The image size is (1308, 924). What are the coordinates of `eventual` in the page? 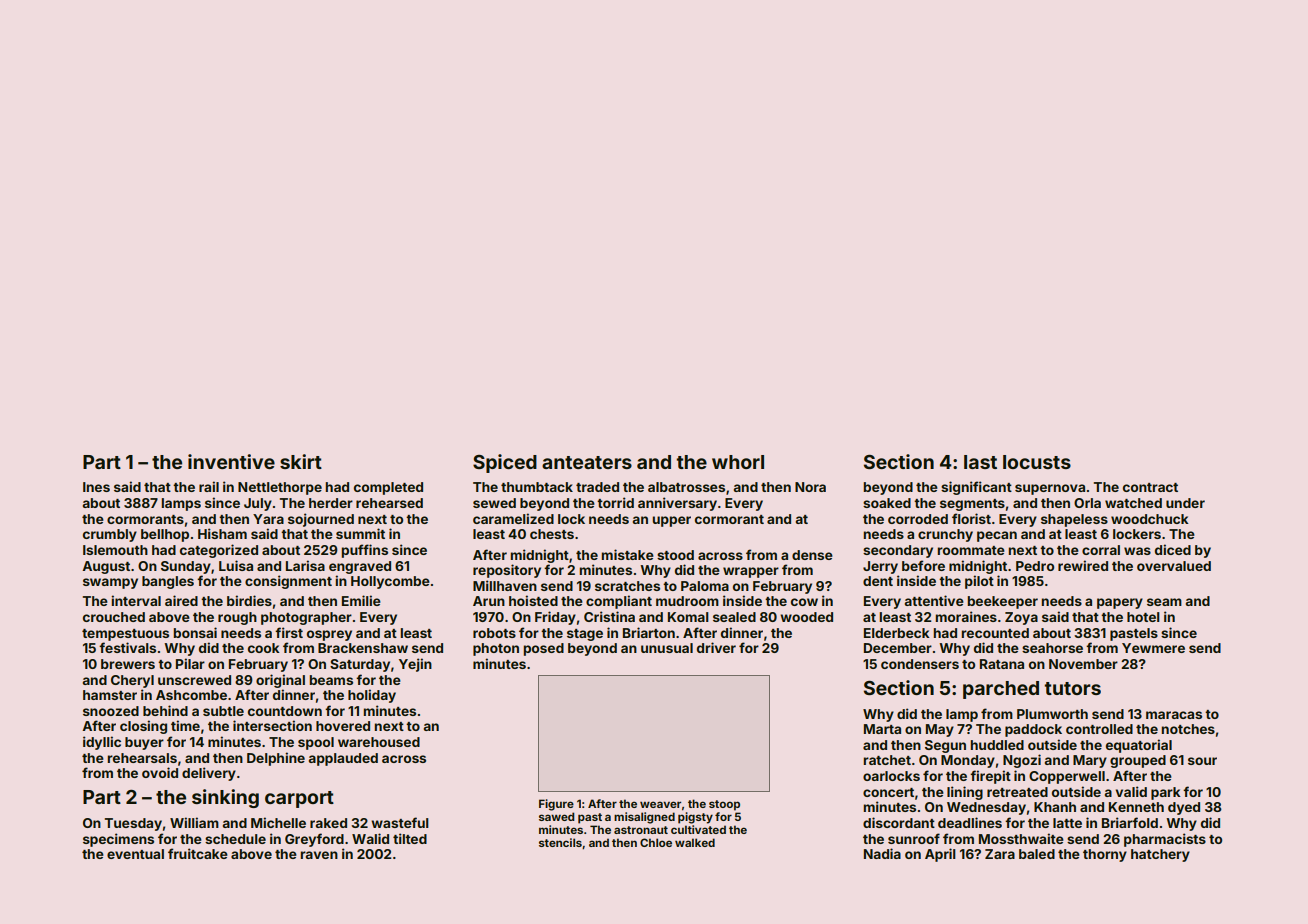 It's located at (135, 854).
